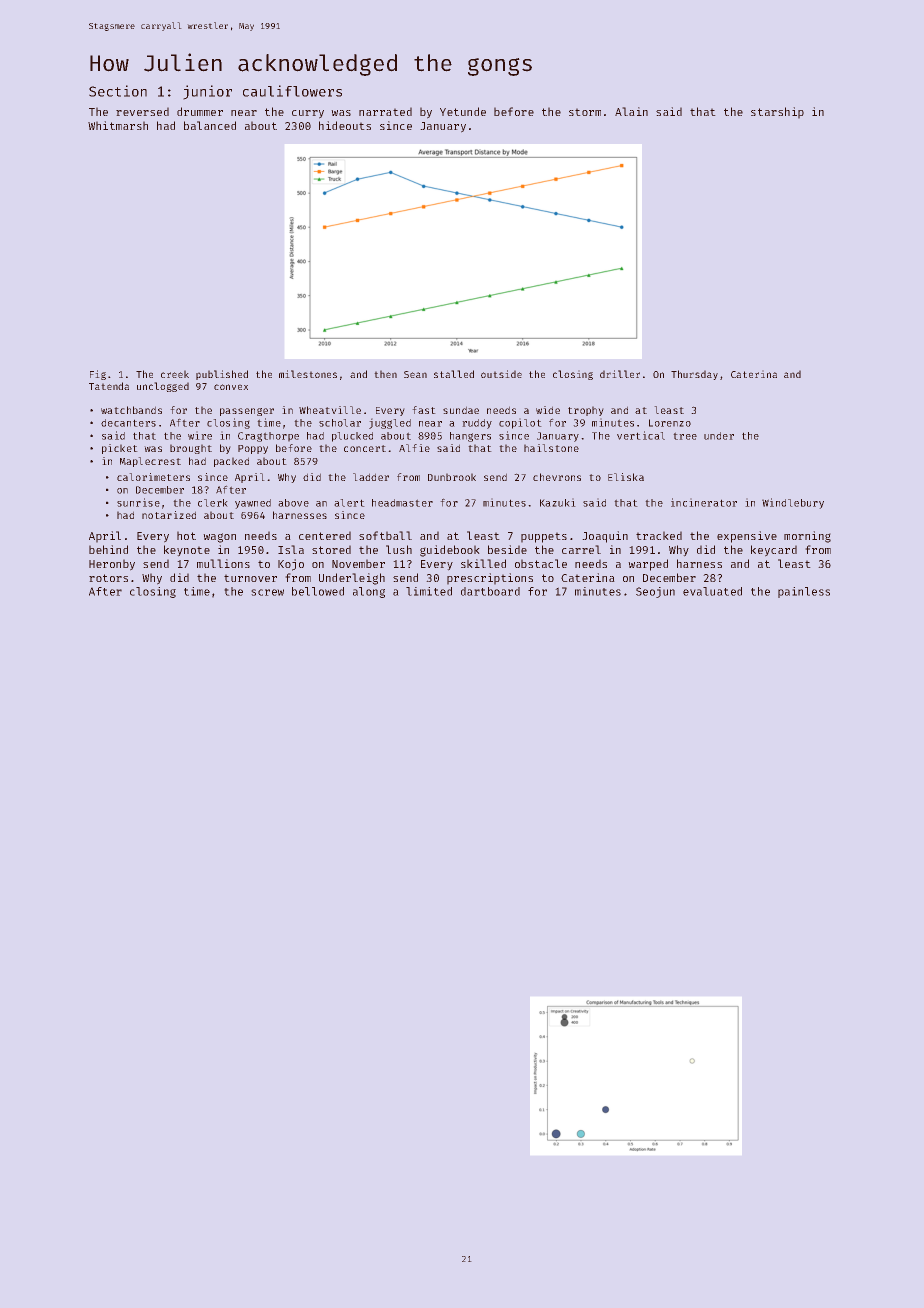 This screenshot has height=1308, width=924. I want to click on Section, so click(118, 91).
